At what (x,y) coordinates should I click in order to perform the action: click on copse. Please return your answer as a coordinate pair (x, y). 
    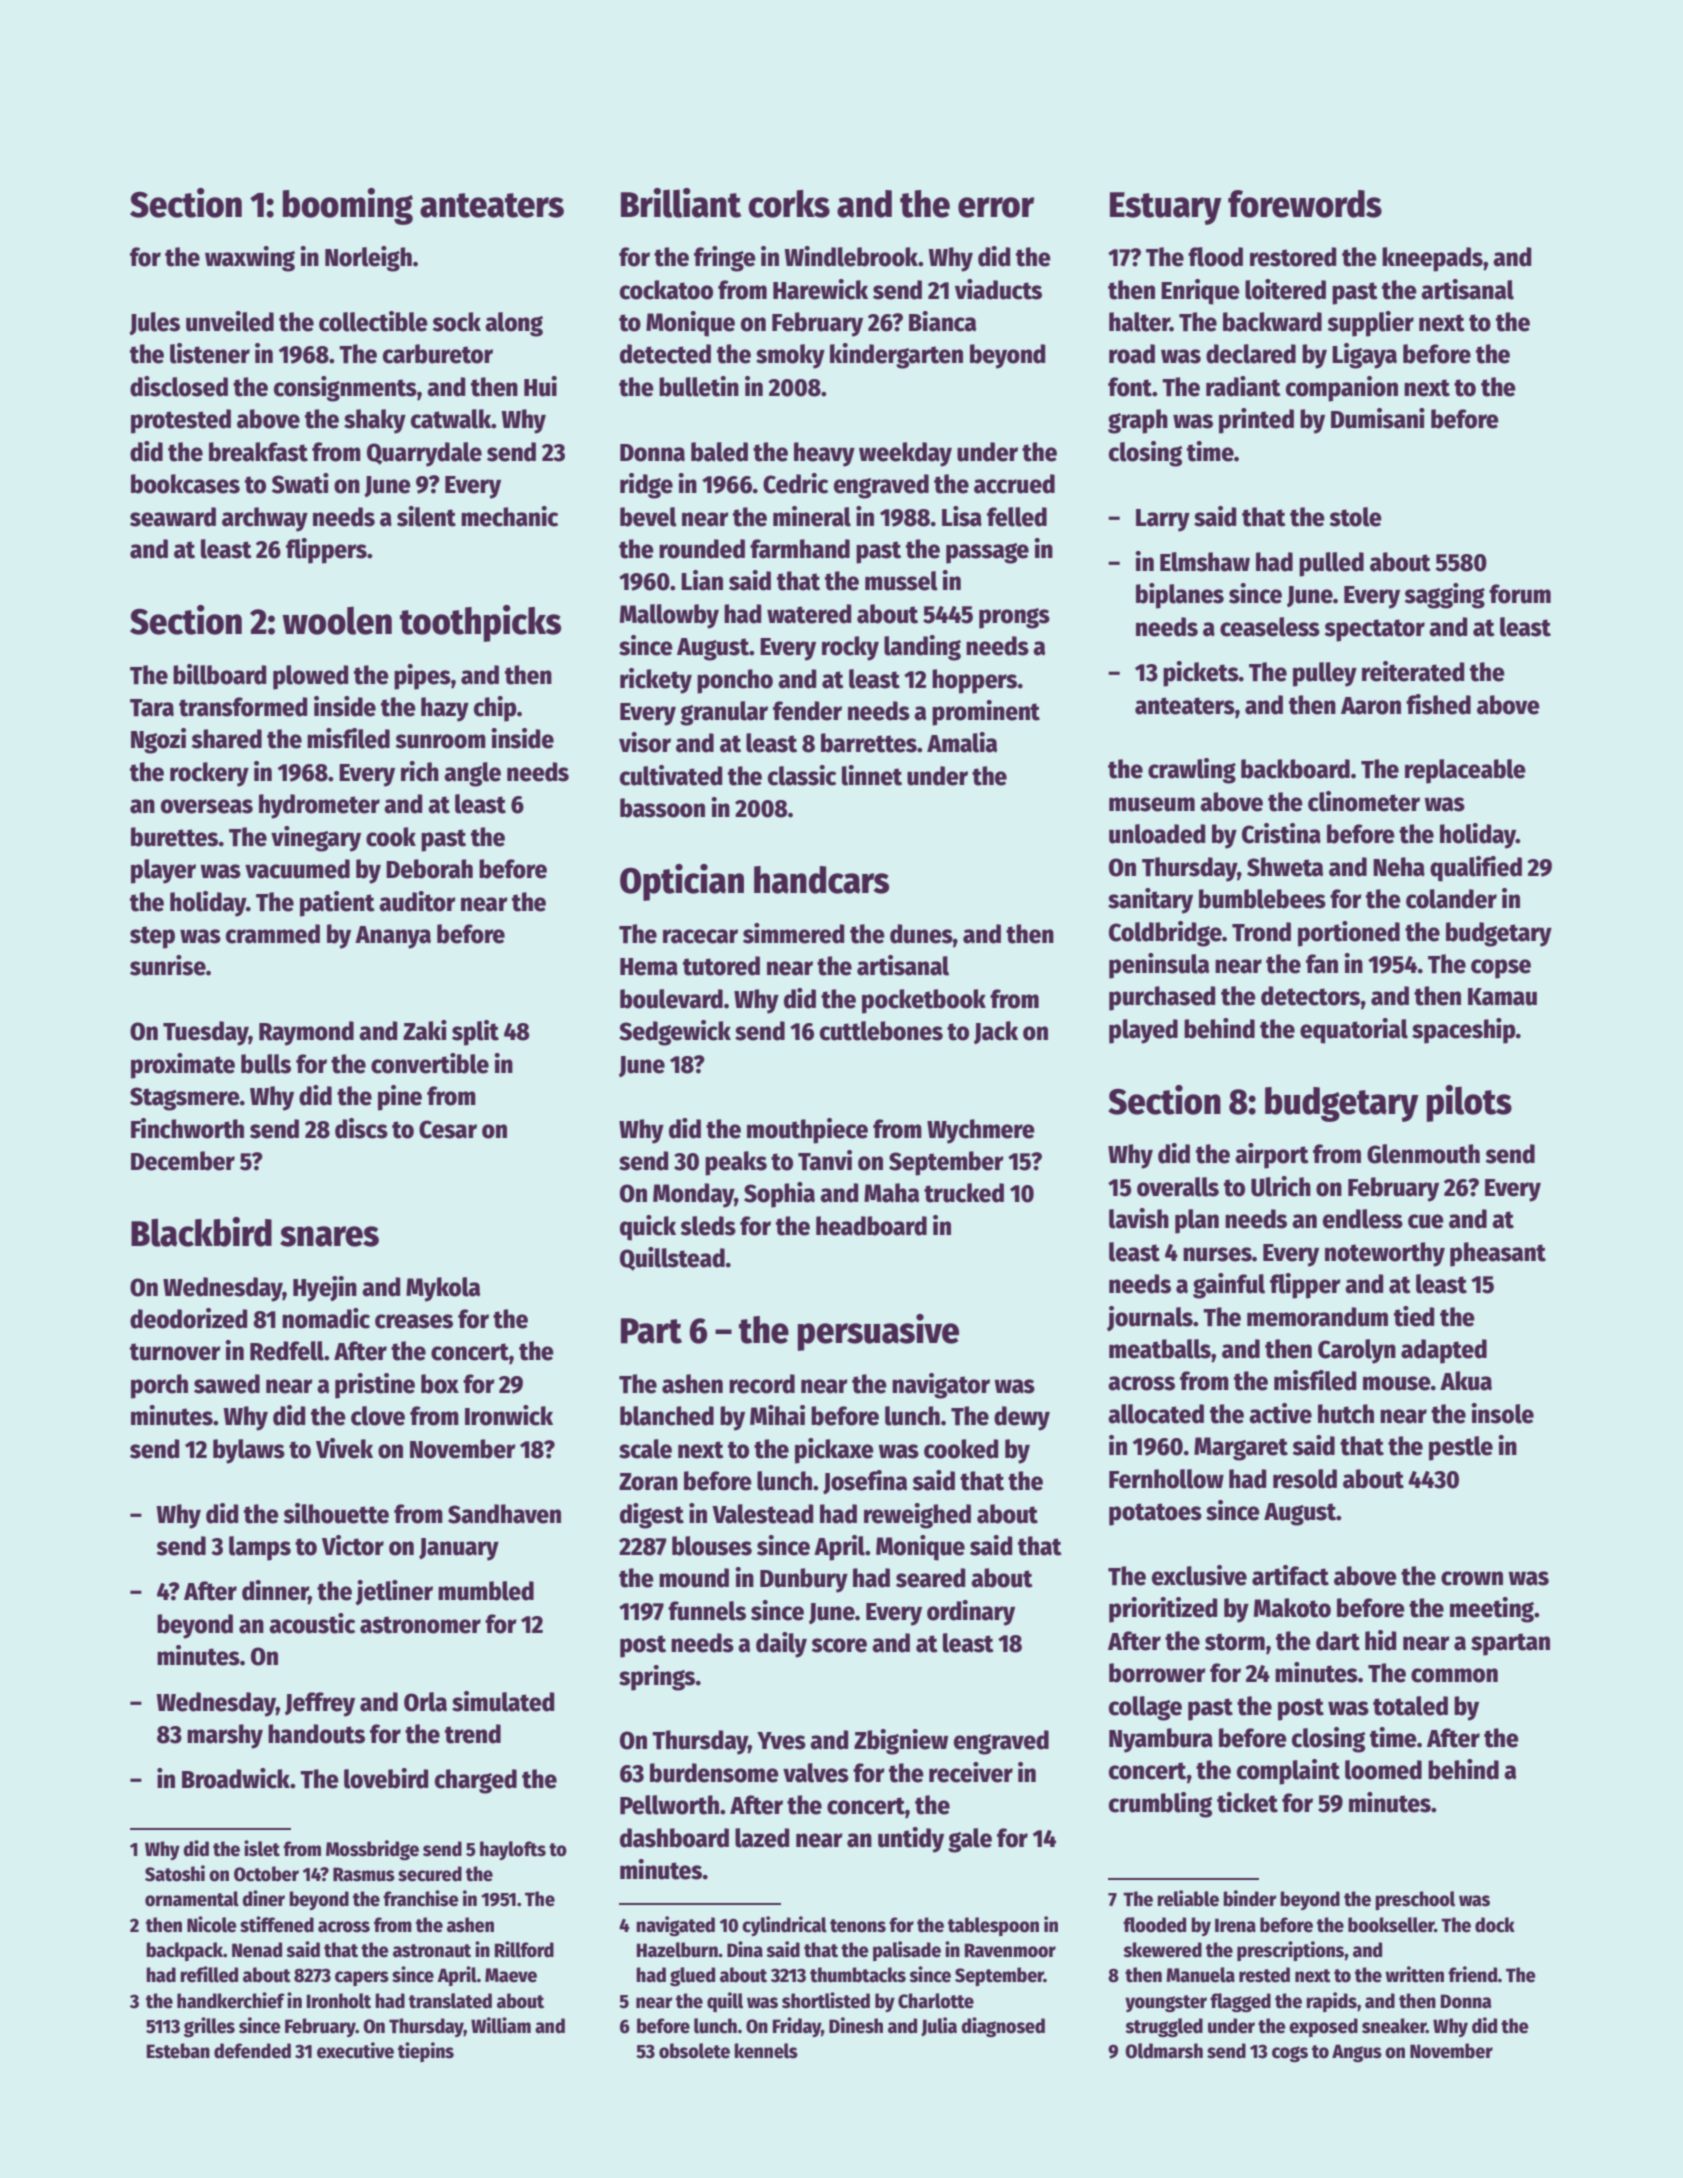
    Looking at the image, I should click on (1501, 969).
